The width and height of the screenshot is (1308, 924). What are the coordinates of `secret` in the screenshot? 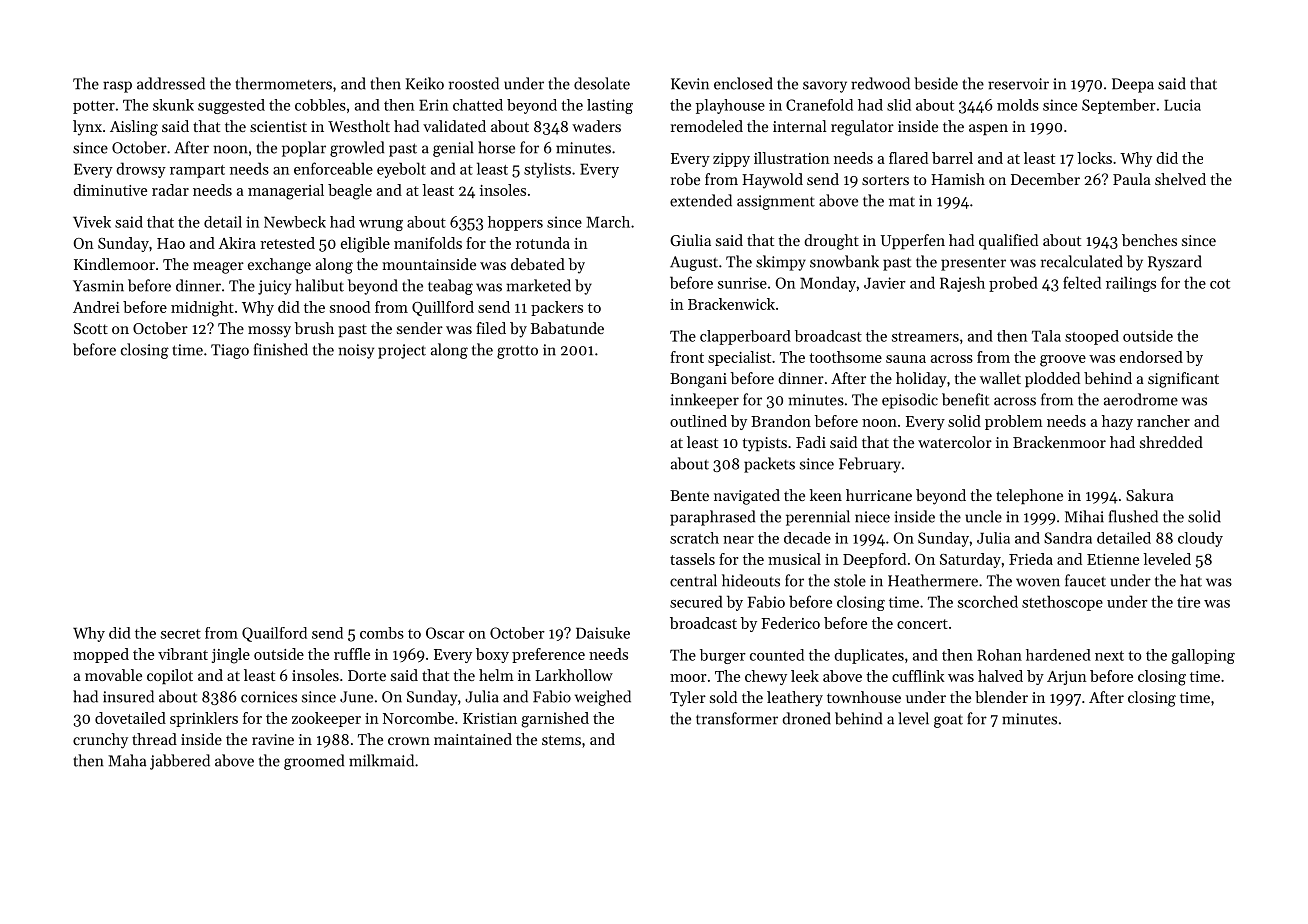 It's located at (181, 634).
